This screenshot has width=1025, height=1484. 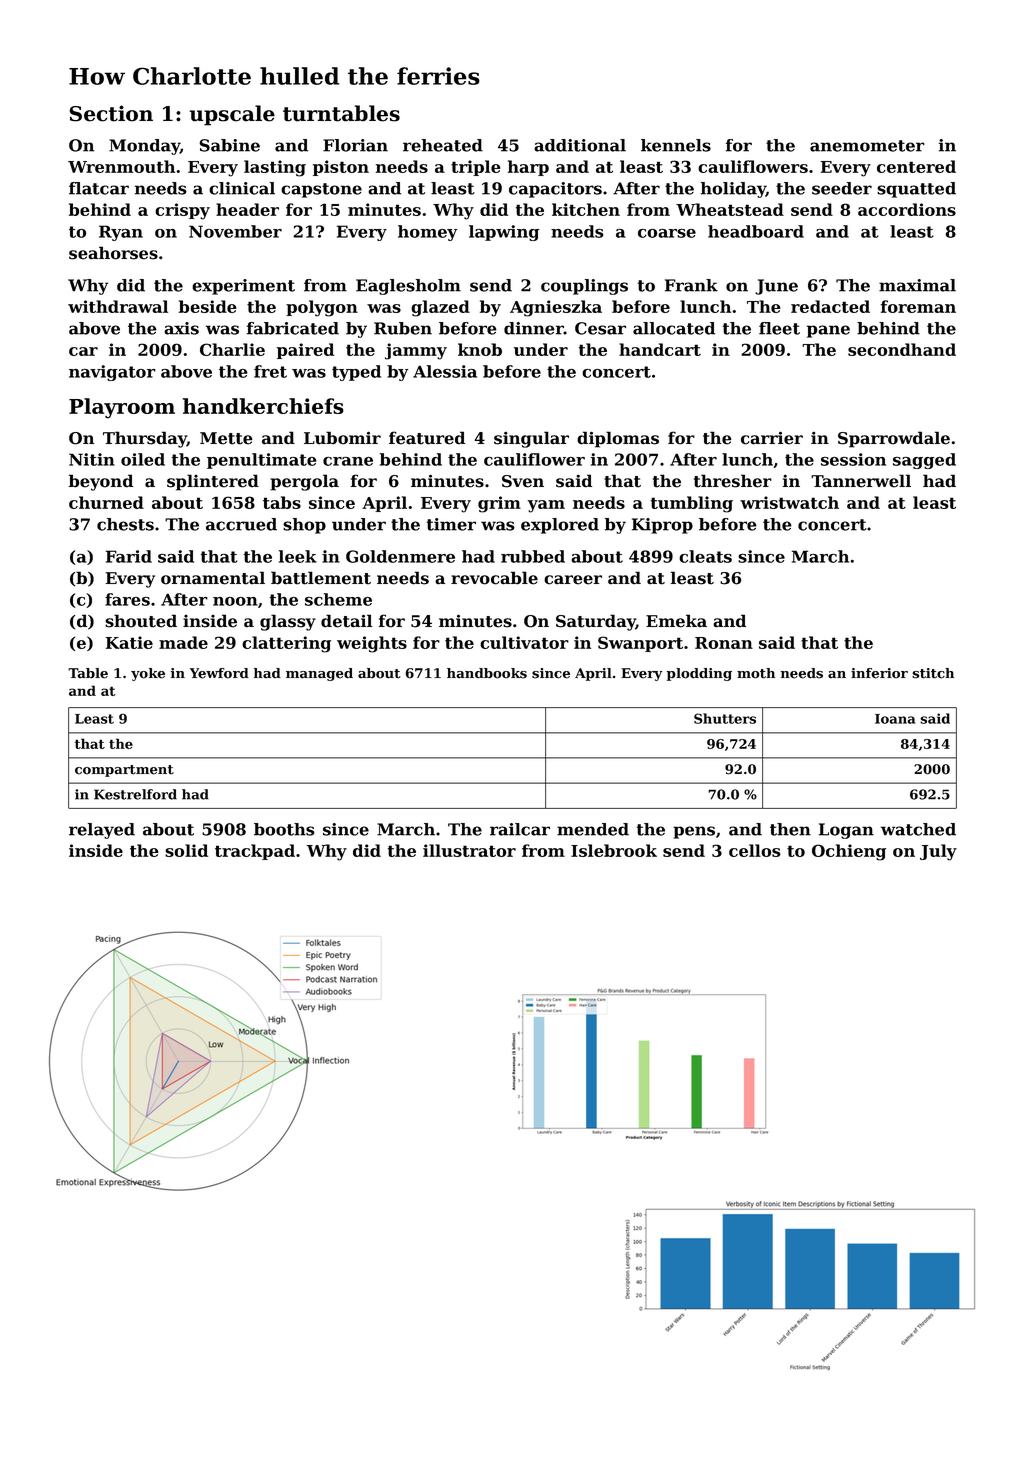 I want to click on accrued, so click(x=241, y=524).
